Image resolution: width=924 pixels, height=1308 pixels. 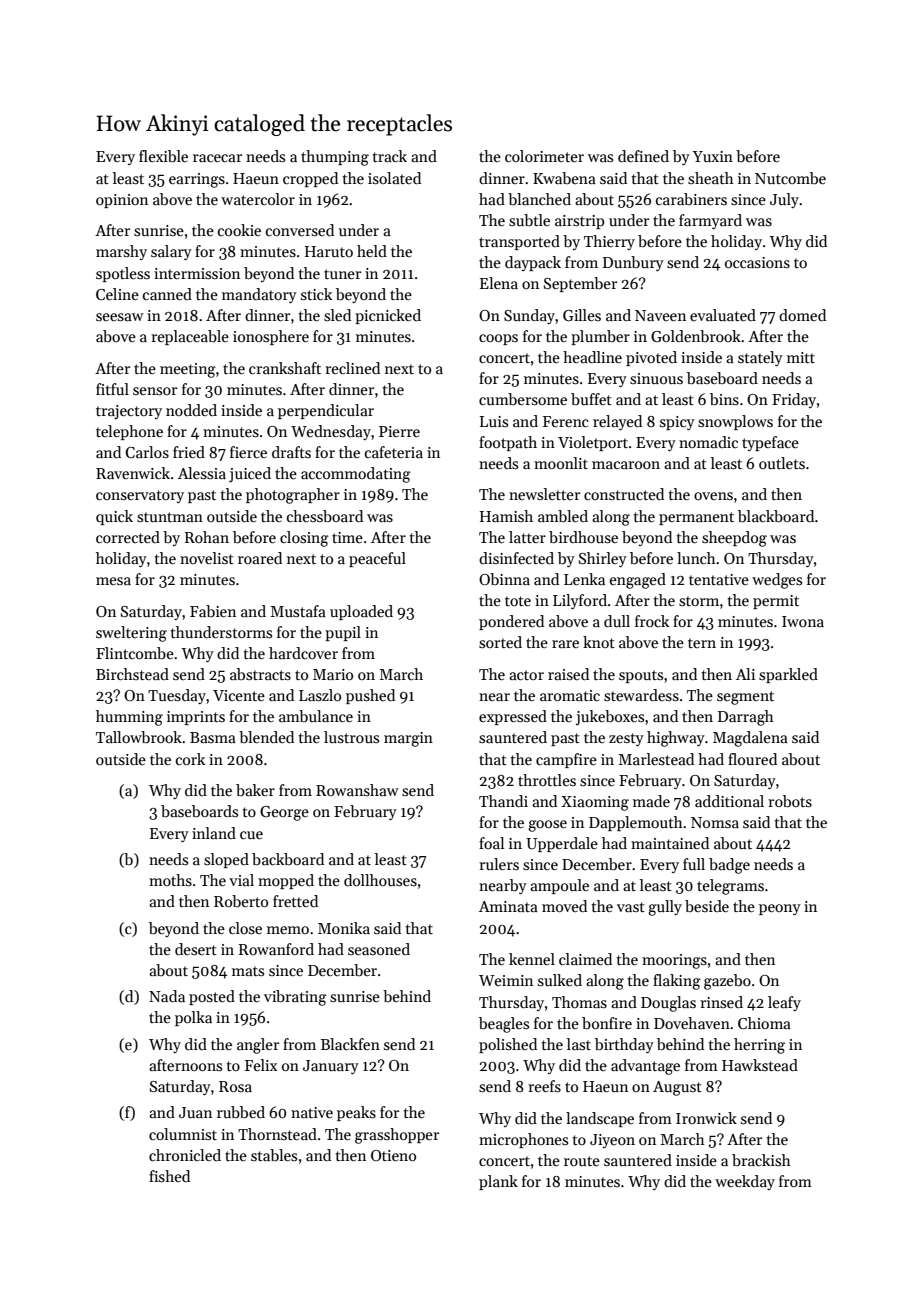 I want to click on plank, so click(x=498, y=1182).
